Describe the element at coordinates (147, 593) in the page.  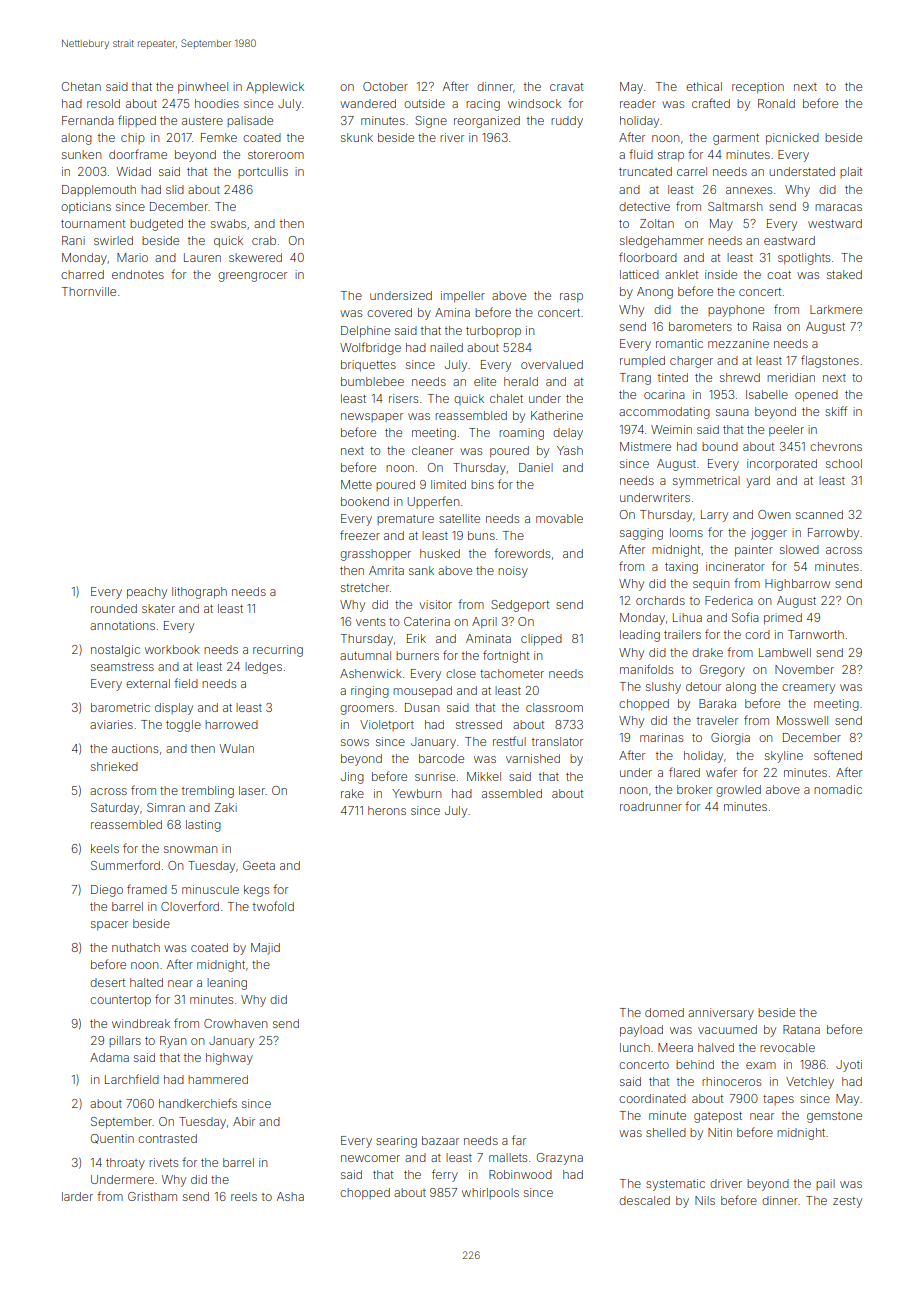
I see `peachy` at that location.
